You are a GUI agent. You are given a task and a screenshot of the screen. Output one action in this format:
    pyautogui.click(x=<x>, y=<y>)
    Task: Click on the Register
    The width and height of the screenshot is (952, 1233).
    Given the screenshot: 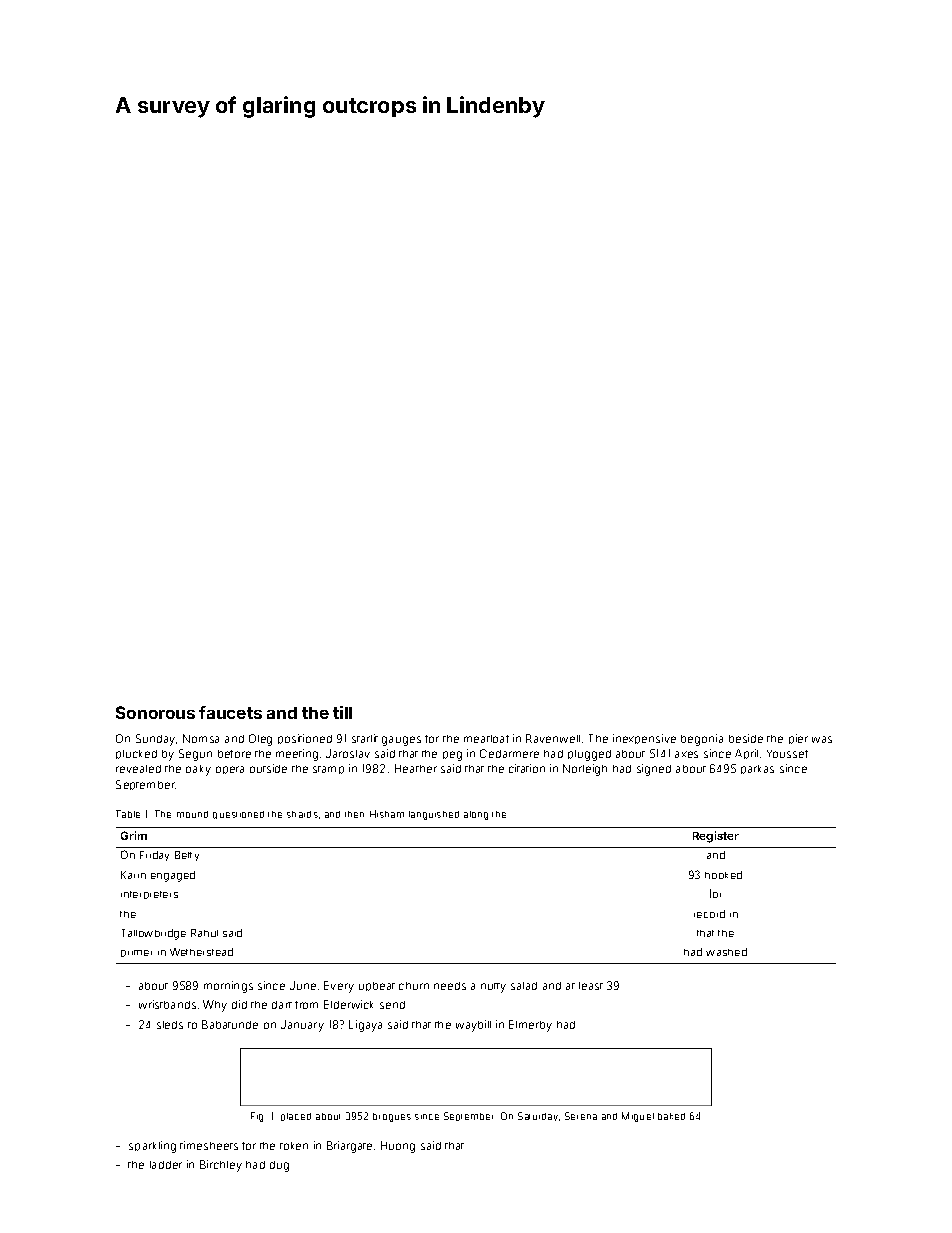 What is the action you would take?
    pyautogui.click(x=716, y=837)
